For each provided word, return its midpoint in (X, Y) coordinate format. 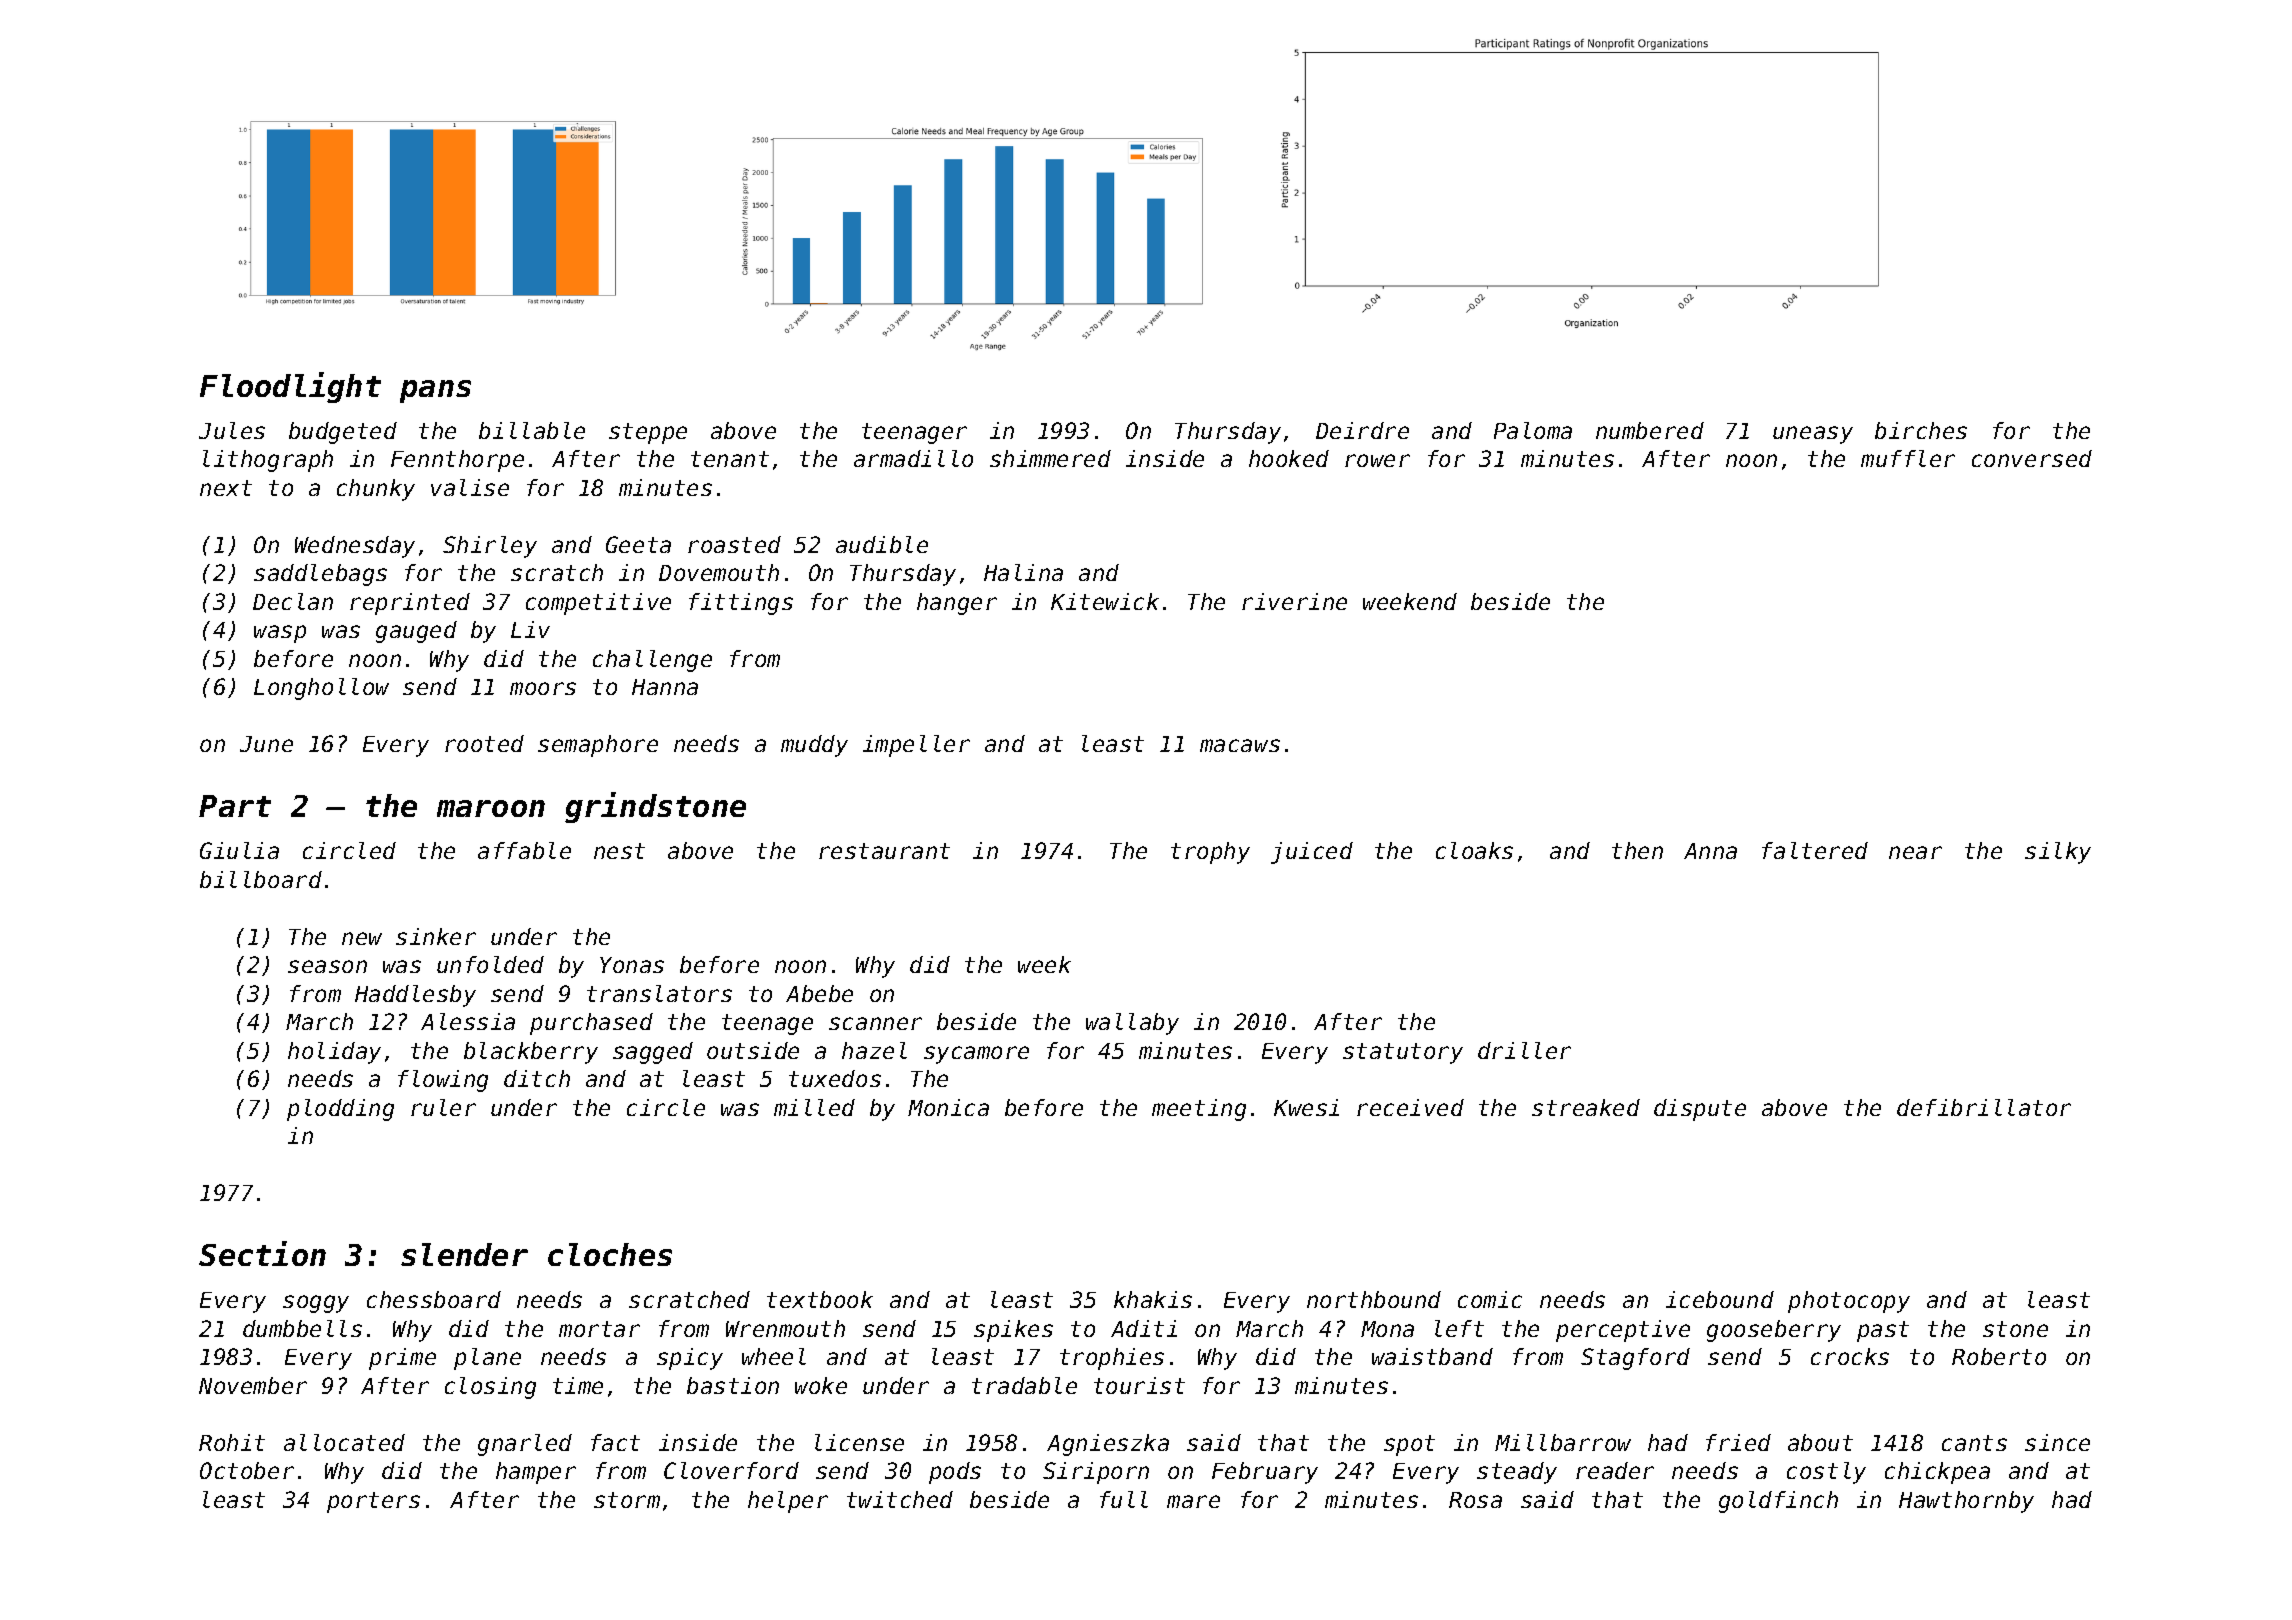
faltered (1815, 850)
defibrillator (1984, 1107)
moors (543, 688)
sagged (653, 1053)
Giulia (239, 850)
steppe (648, 433)
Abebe (819, 993)
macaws (1240, 745)
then (1637, 850)
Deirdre (1362, 430)
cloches (610, 1254)
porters (373, 1502)
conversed (2032, 458)
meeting (1199, 1110)
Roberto (1999, 1356)
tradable (1024, 1385)
